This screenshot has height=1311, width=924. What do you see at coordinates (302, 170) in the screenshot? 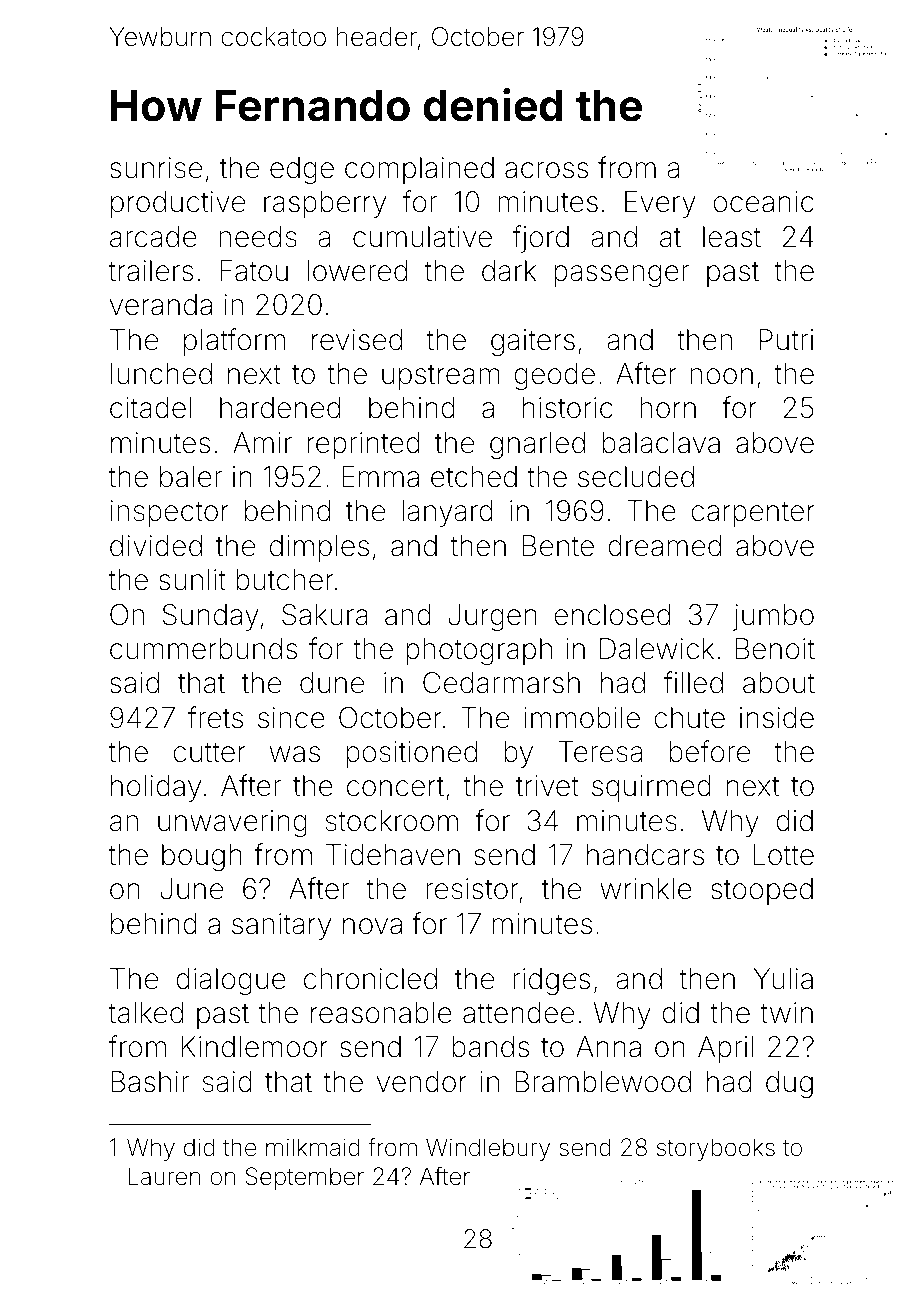
I see `edge` at bounding box center [302, 170].
